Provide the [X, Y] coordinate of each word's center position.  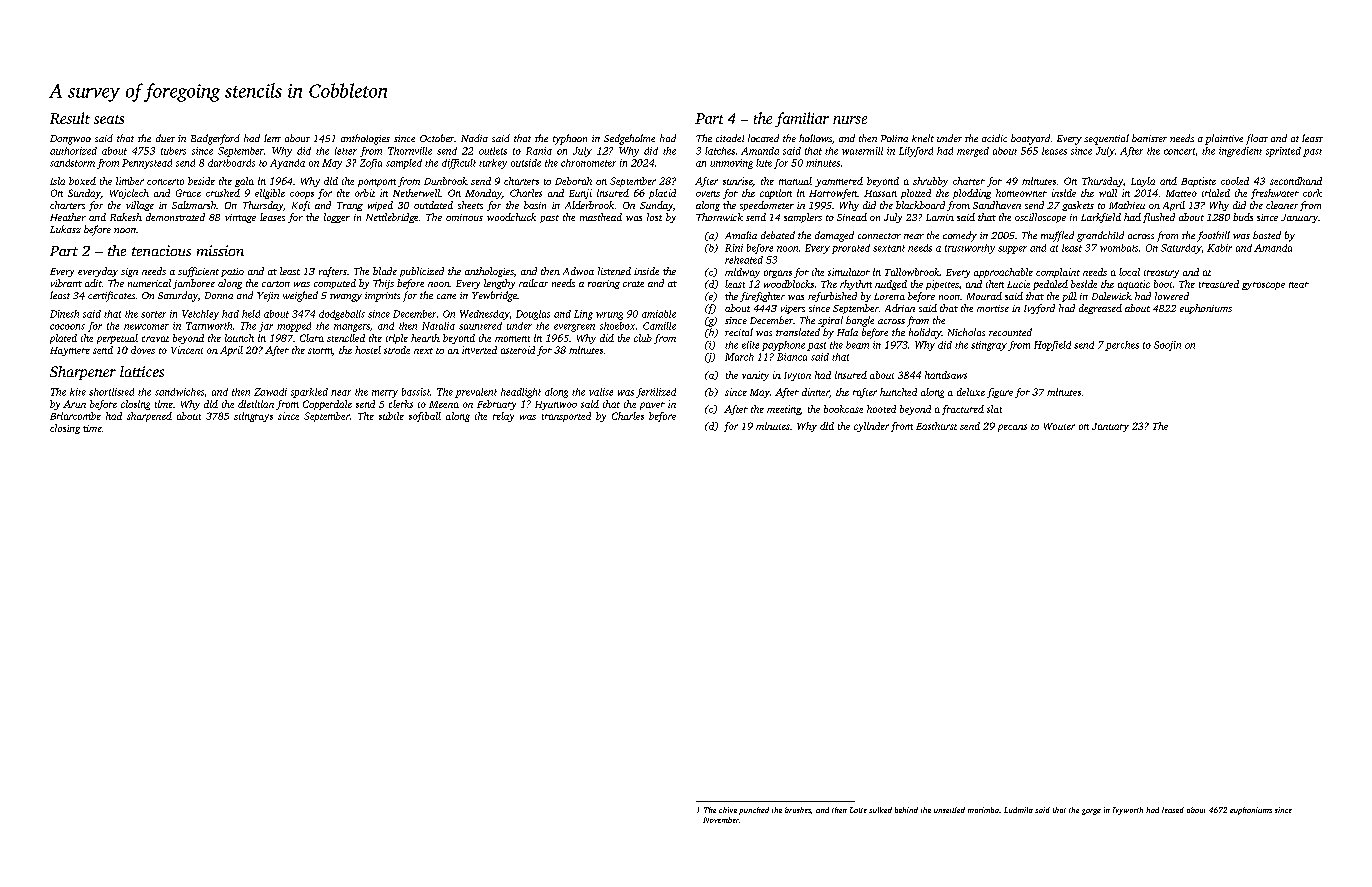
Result [70, 118]
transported [566, 417]
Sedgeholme [629, 139]
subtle [391, 416]
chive [728, 810]
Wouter [1059, 426]
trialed [1216, 193]
